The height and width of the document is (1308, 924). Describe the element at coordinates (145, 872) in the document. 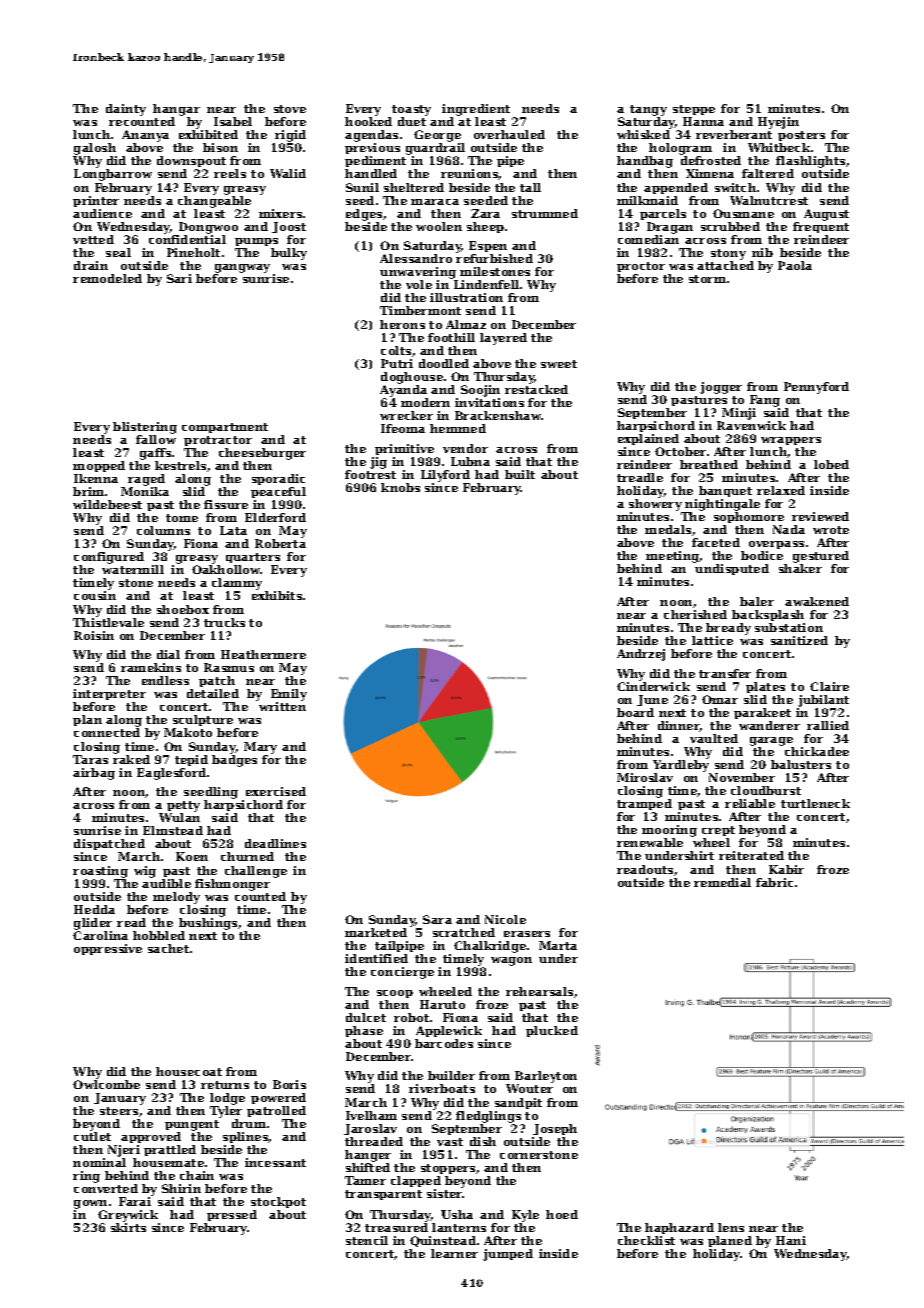

I see `wig` at that location.
